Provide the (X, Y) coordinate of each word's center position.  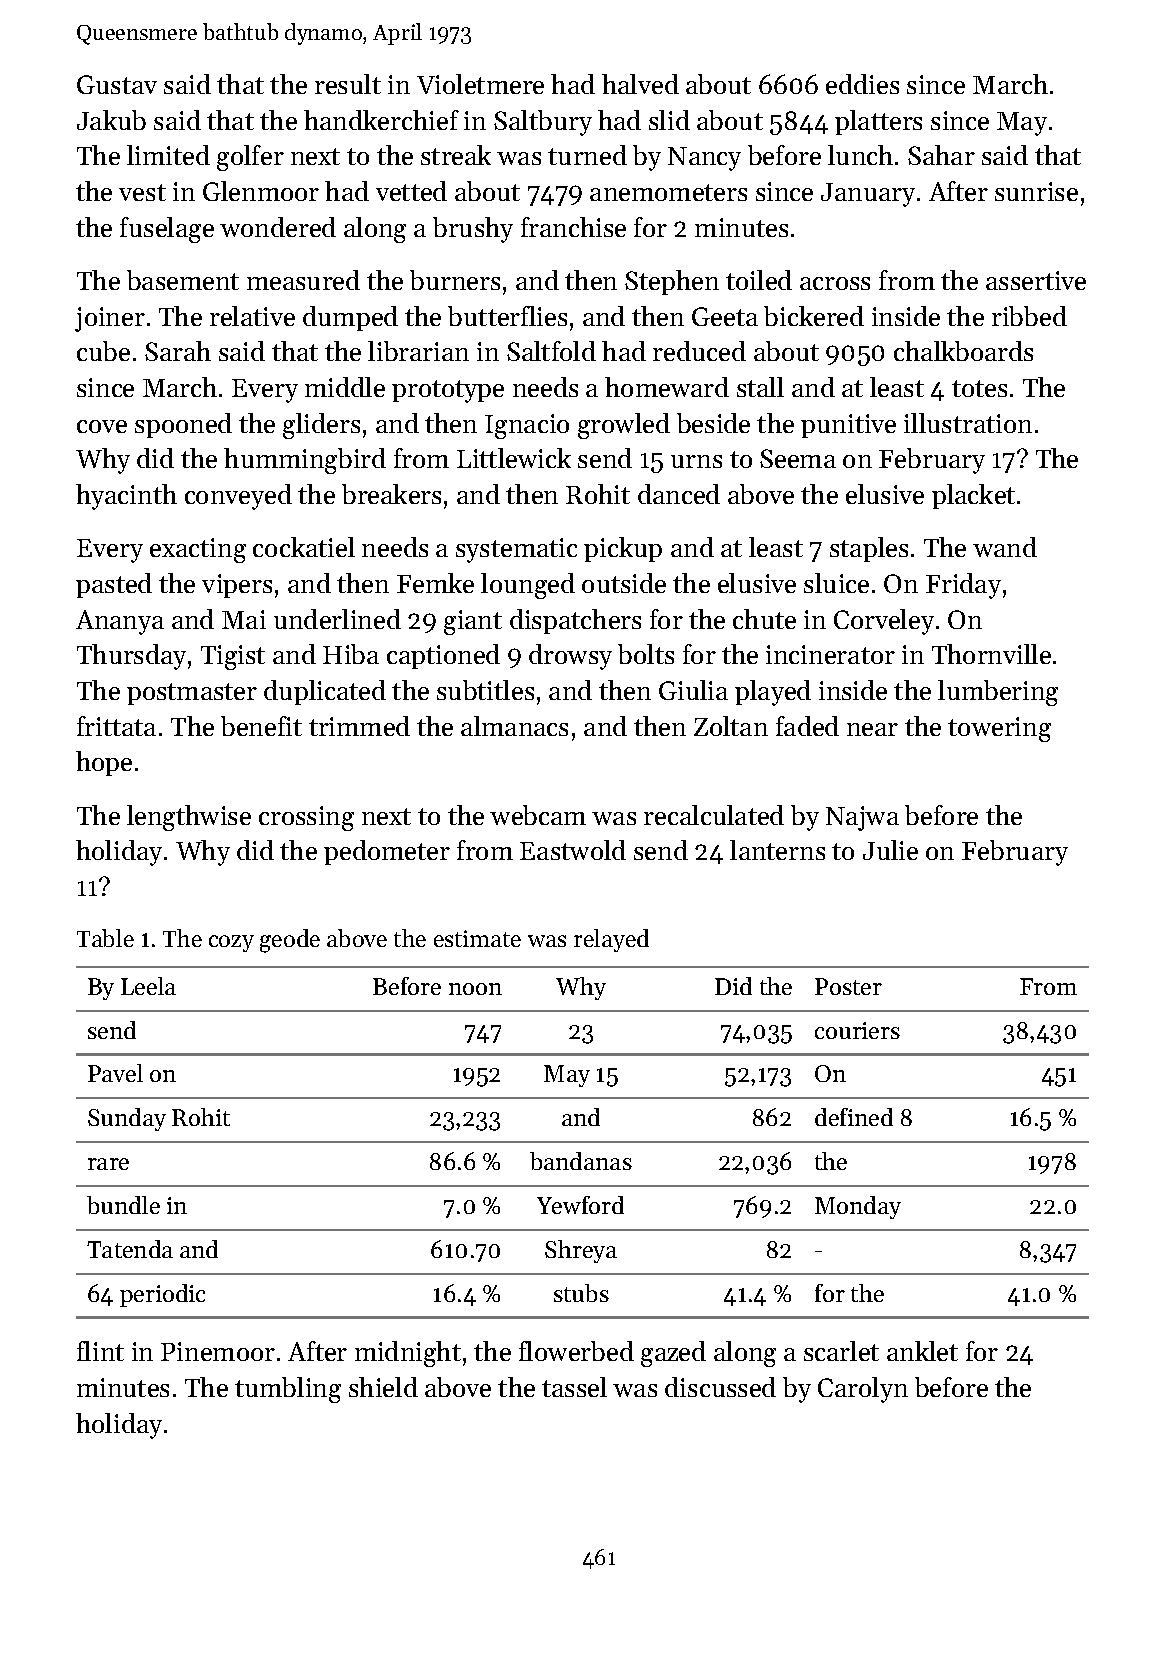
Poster (848, 986)
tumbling (288, 1390)
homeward (667, 387)
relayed (611, 940)
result (348, 84)
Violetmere (480, 84)
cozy (231, 943)
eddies (862, 84)
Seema (798, 458)
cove (102, 426)
